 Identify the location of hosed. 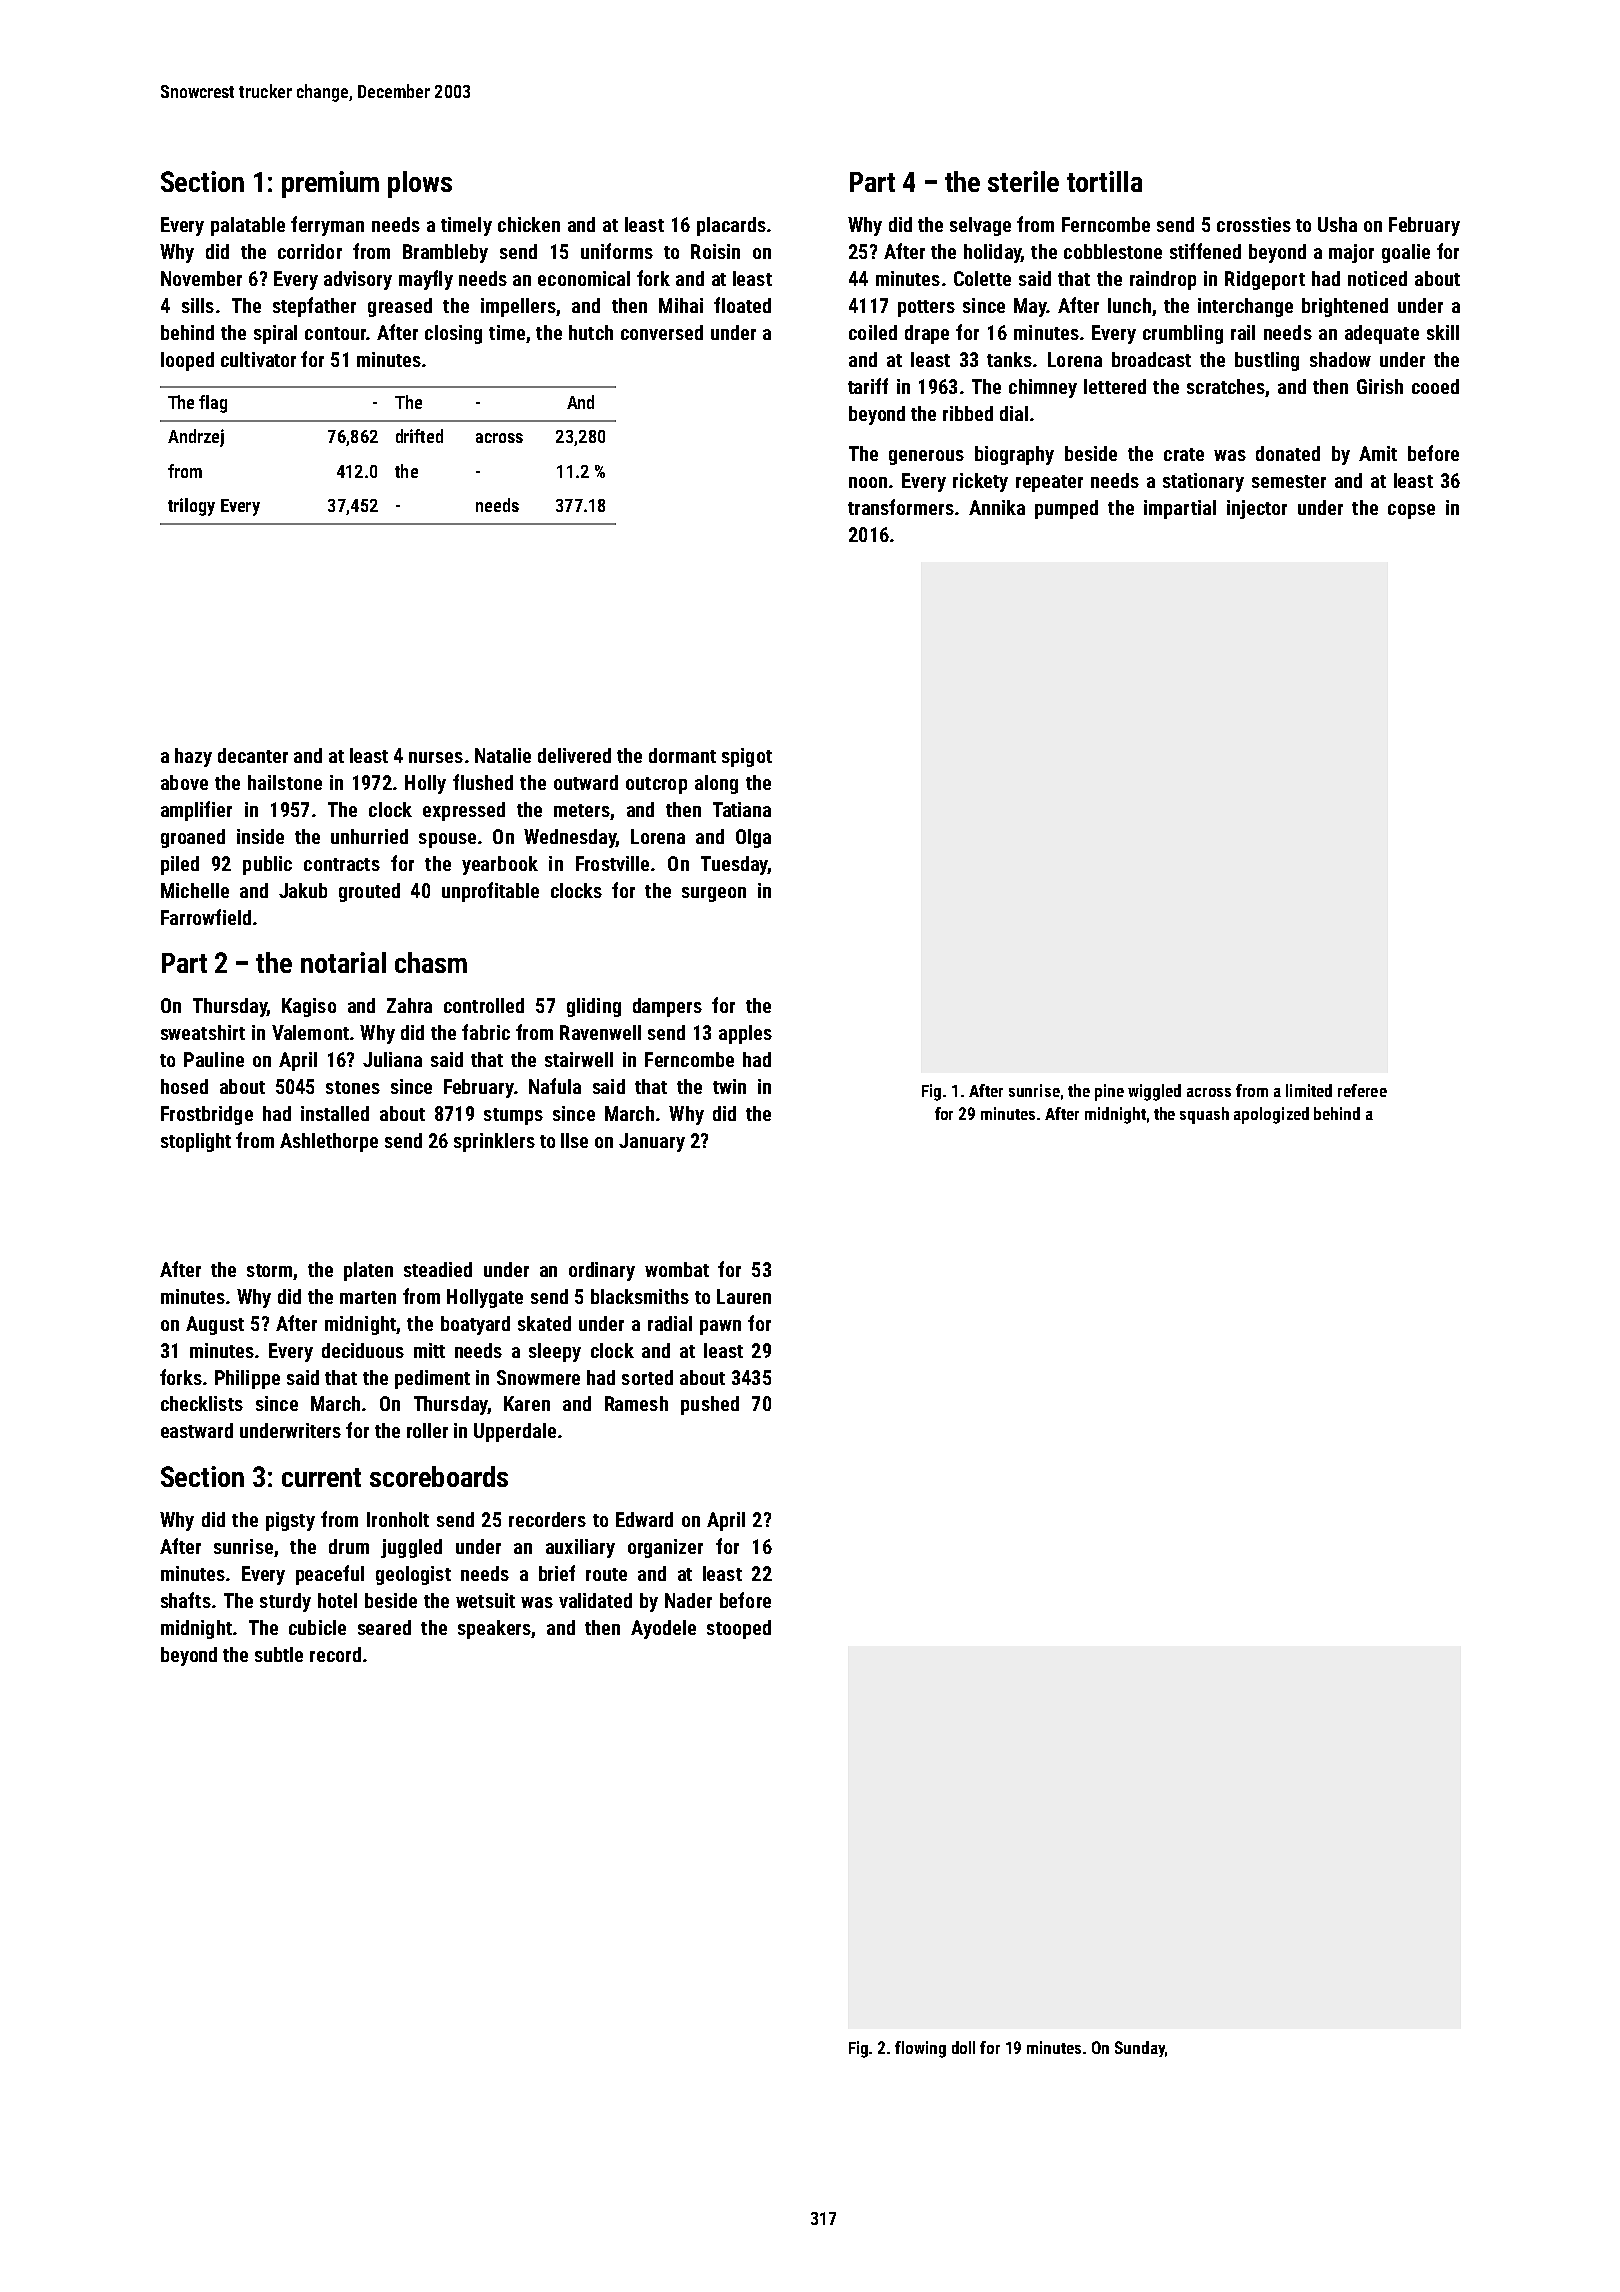
(184, 1086).
